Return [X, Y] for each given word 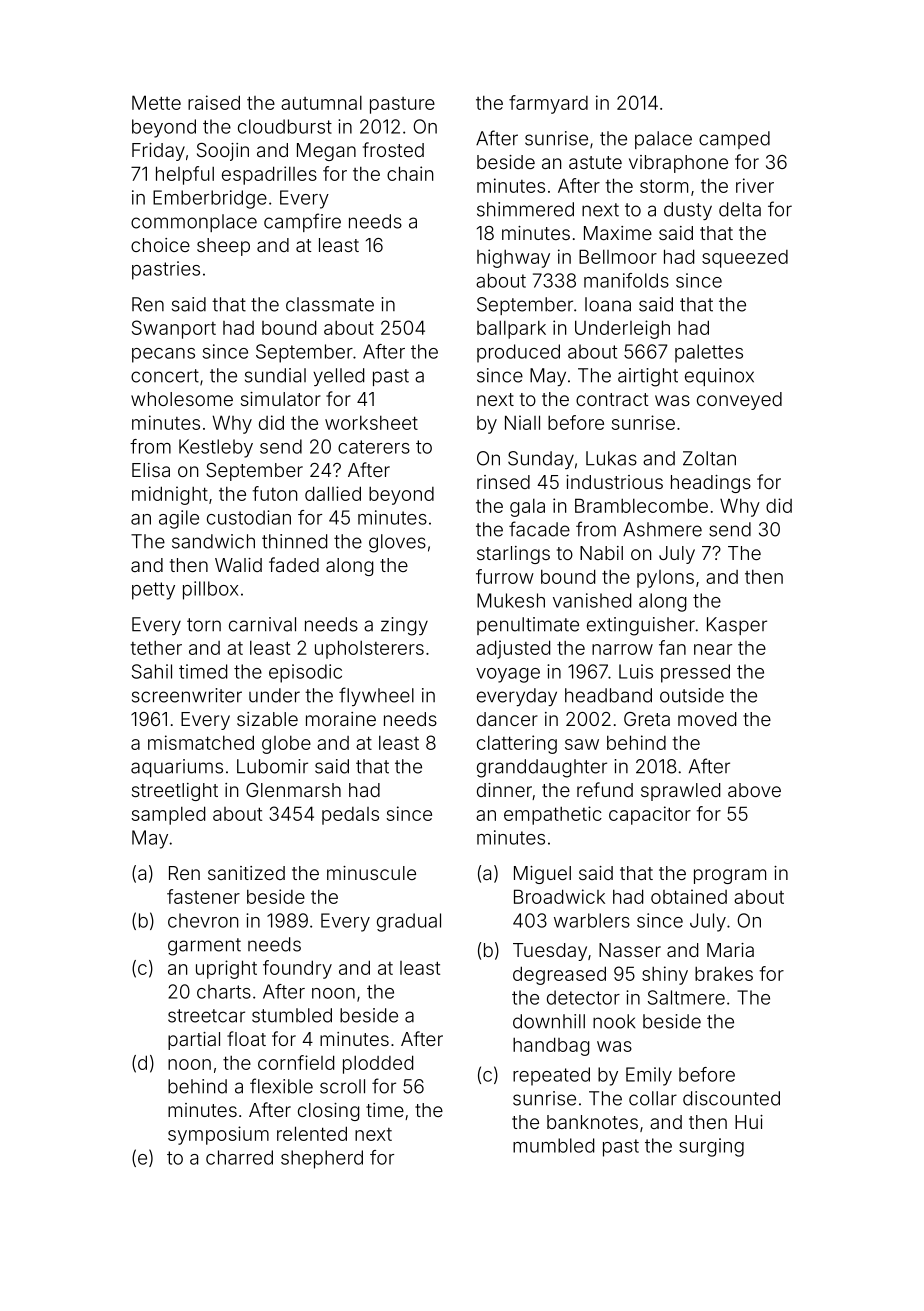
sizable [267, 719]
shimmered [525, 209]
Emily [649, 1076]
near [713, 649]
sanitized [246, 873]
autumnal [321, 103]
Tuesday [550, 952]
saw [582, 744]
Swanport [174, 329]
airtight [648, 377]
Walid [238, 565]
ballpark [511, 330]
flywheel [376, 696]
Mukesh [511, 600]
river [755, 185]
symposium [218, 1135]
